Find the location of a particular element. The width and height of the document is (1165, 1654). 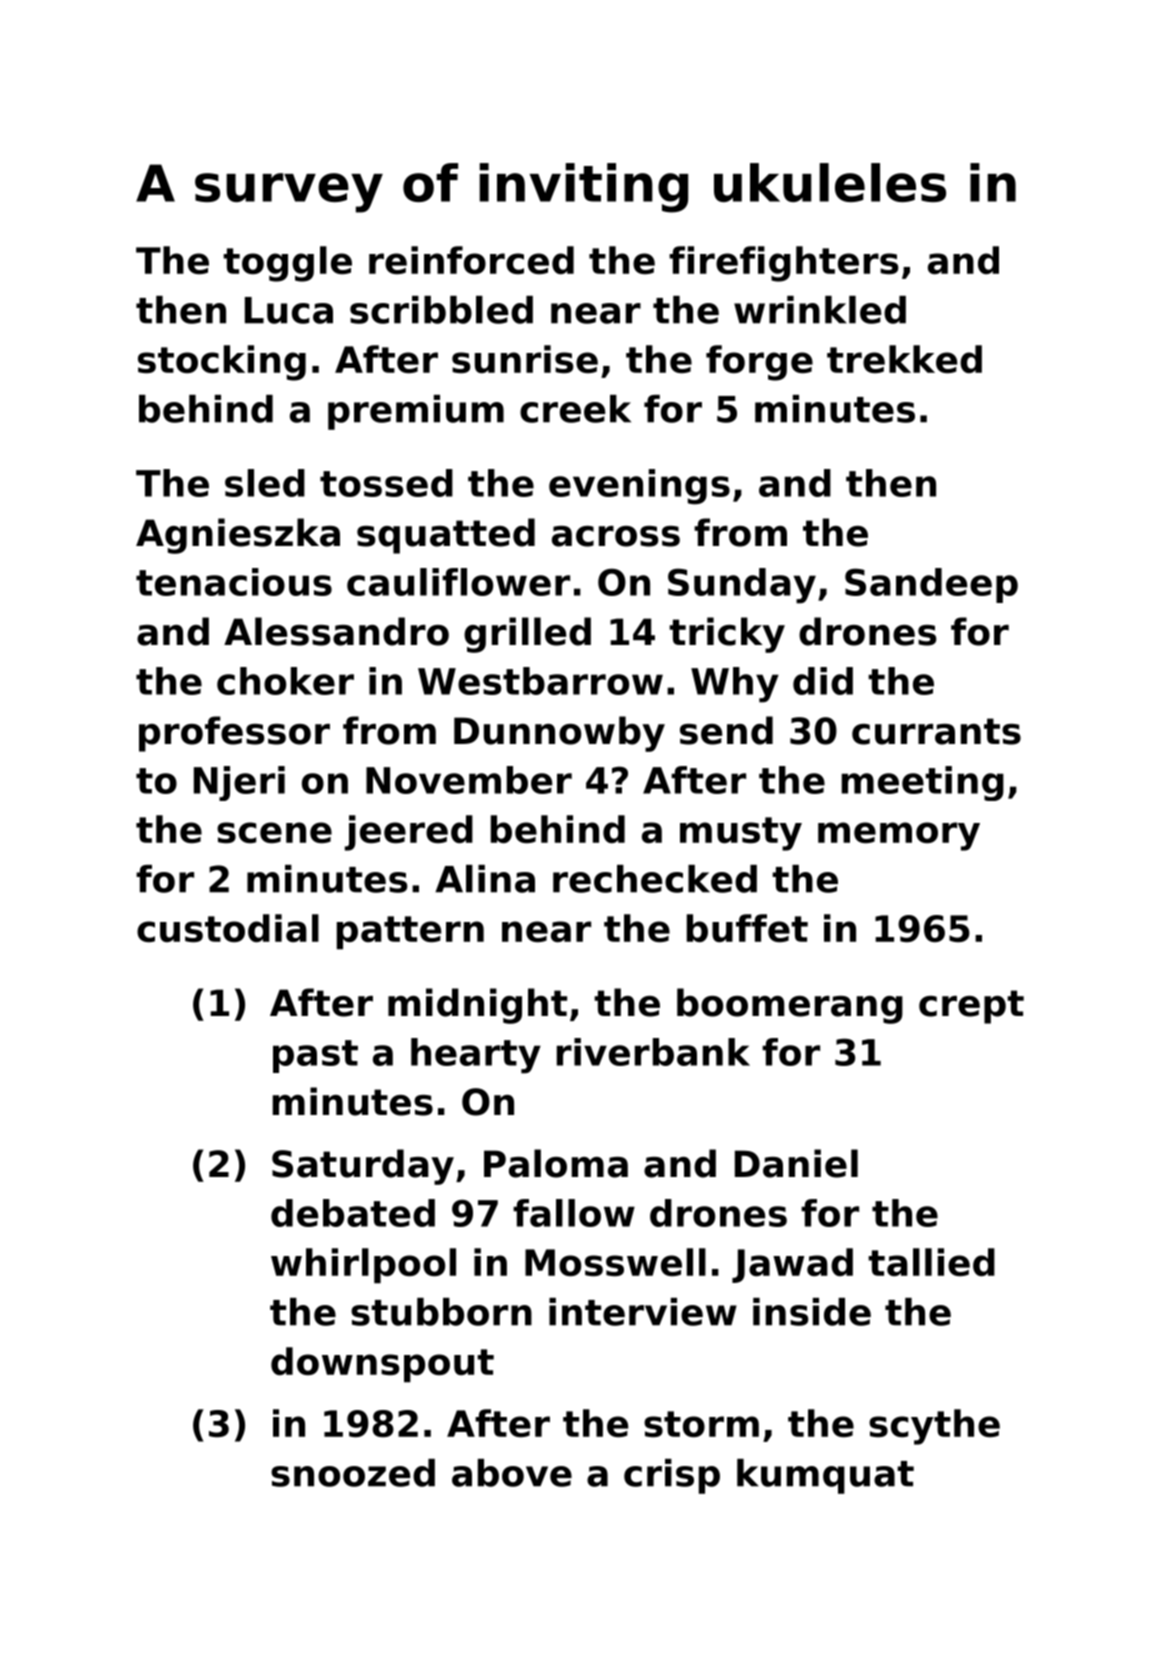

Saturday is located at coordinates (363, 1167).
